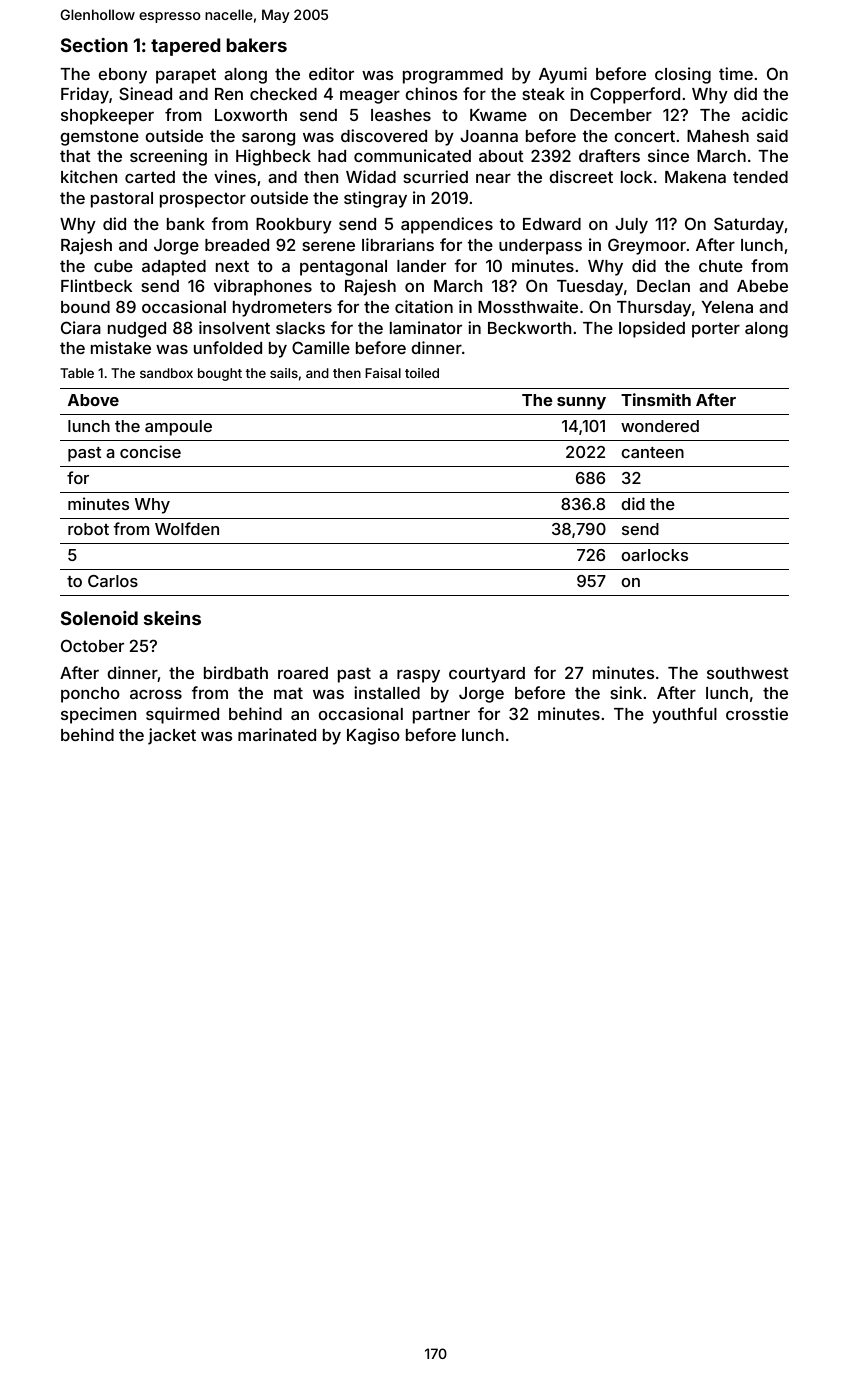  I want to click on jacket, so click(172, 736).
